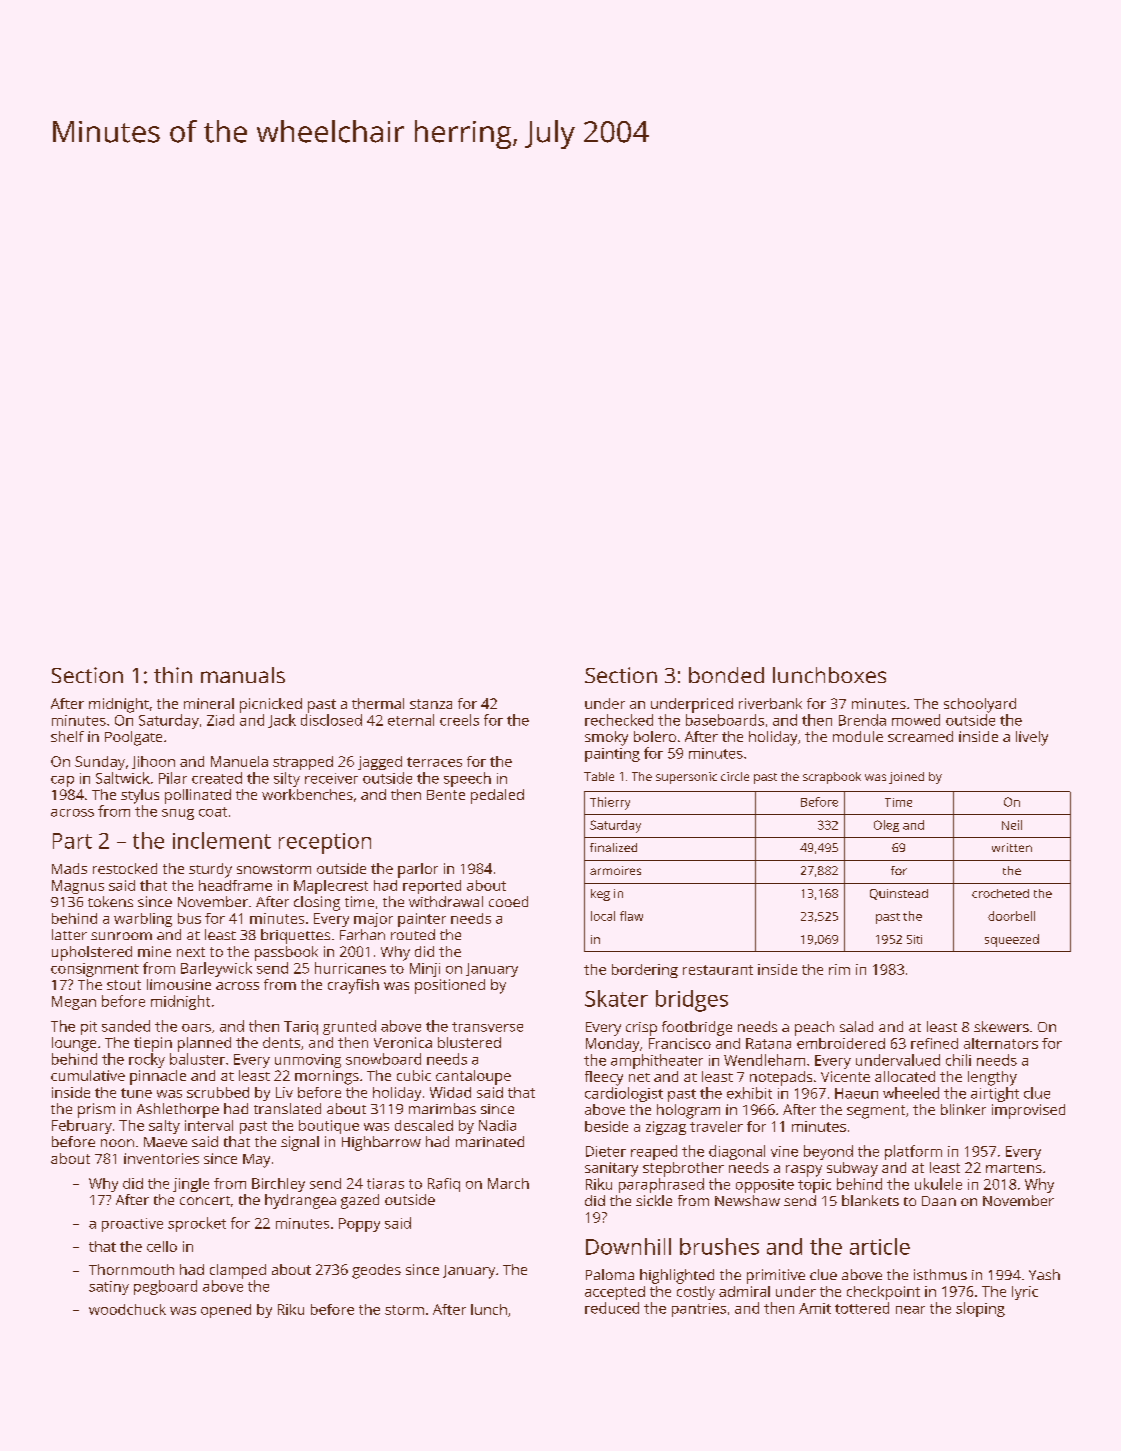  Describe the element at coordinates (1012, 847) in the screenshot. I see `written` at that location.
